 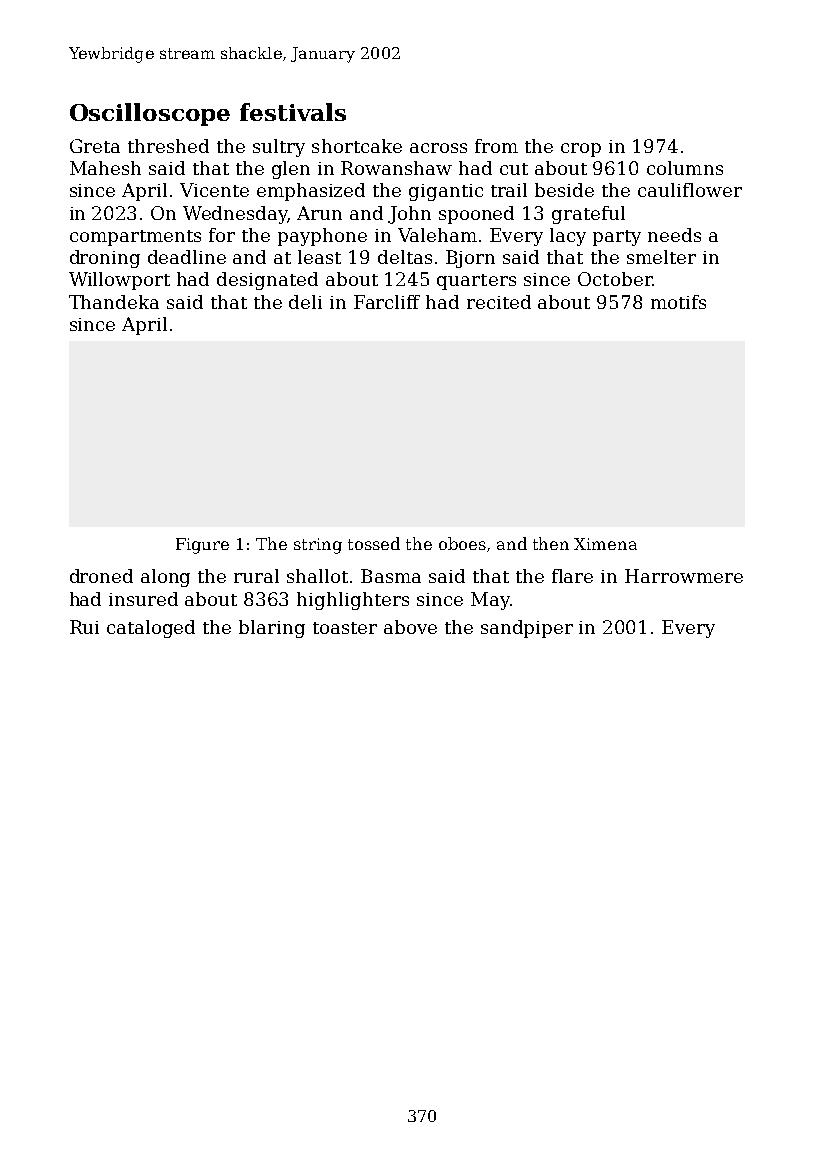 I want to click on recited, so click(x=499, y=302).
